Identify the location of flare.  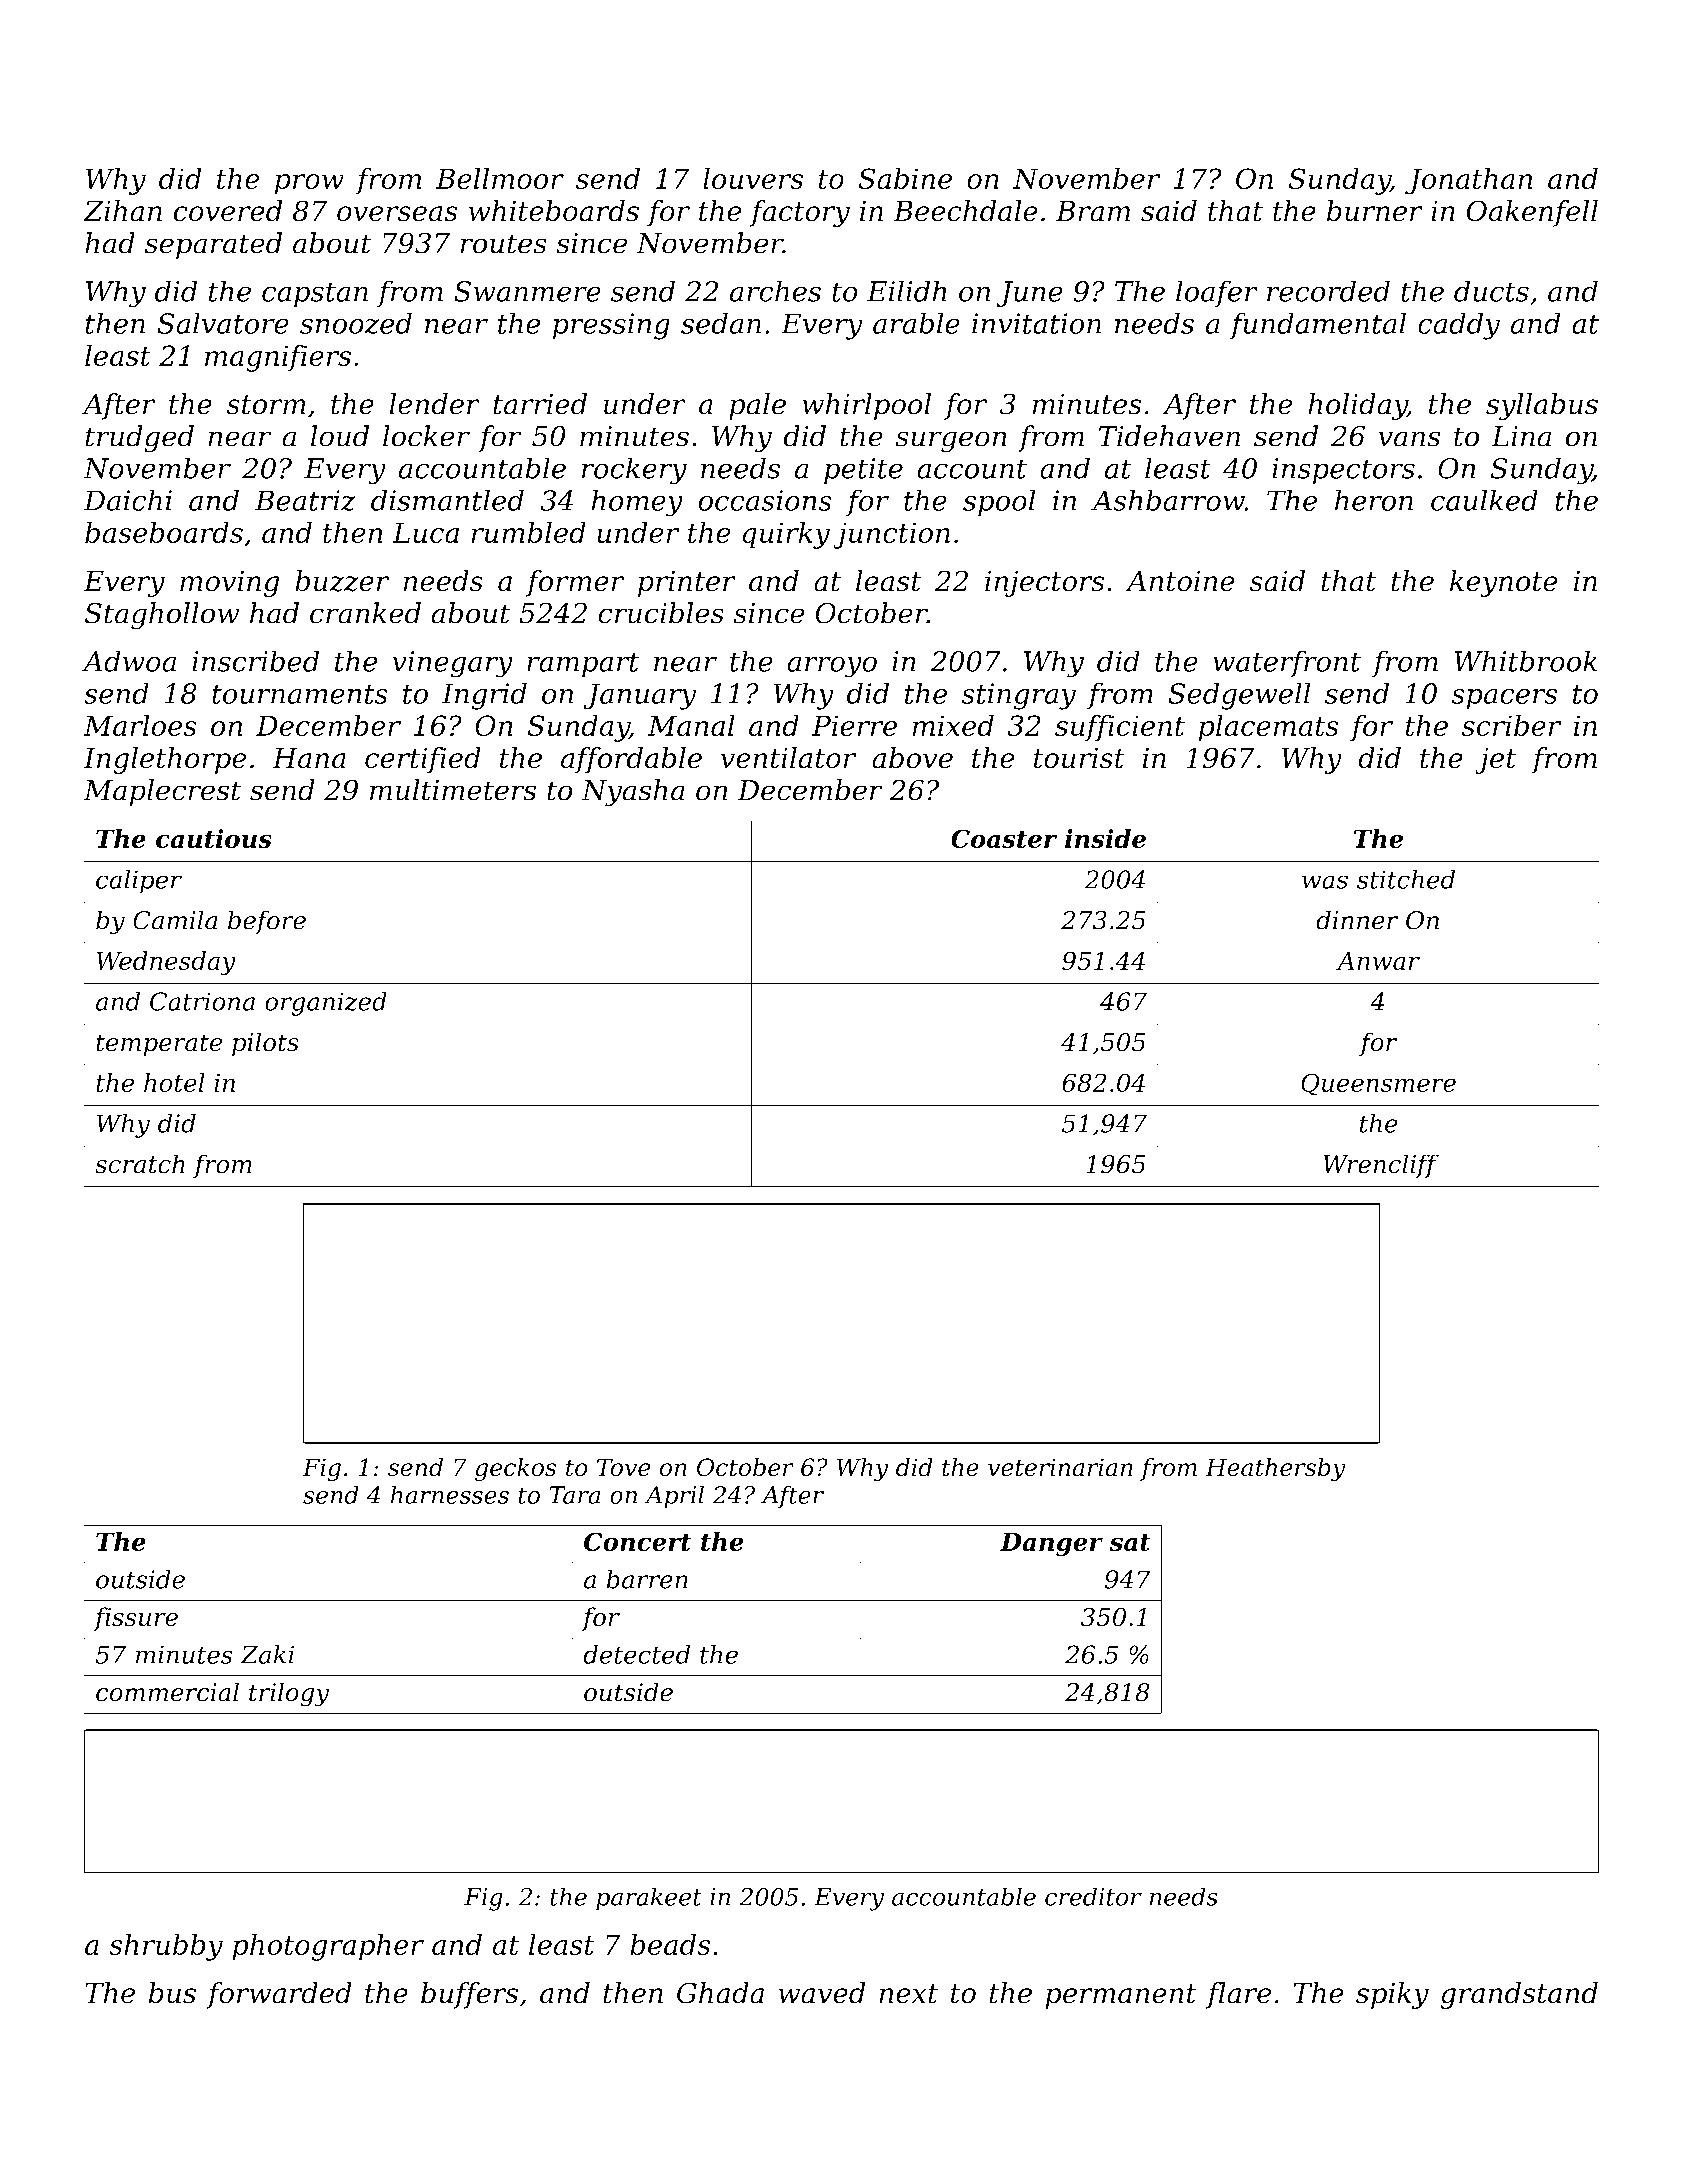
(1238, 1995).
